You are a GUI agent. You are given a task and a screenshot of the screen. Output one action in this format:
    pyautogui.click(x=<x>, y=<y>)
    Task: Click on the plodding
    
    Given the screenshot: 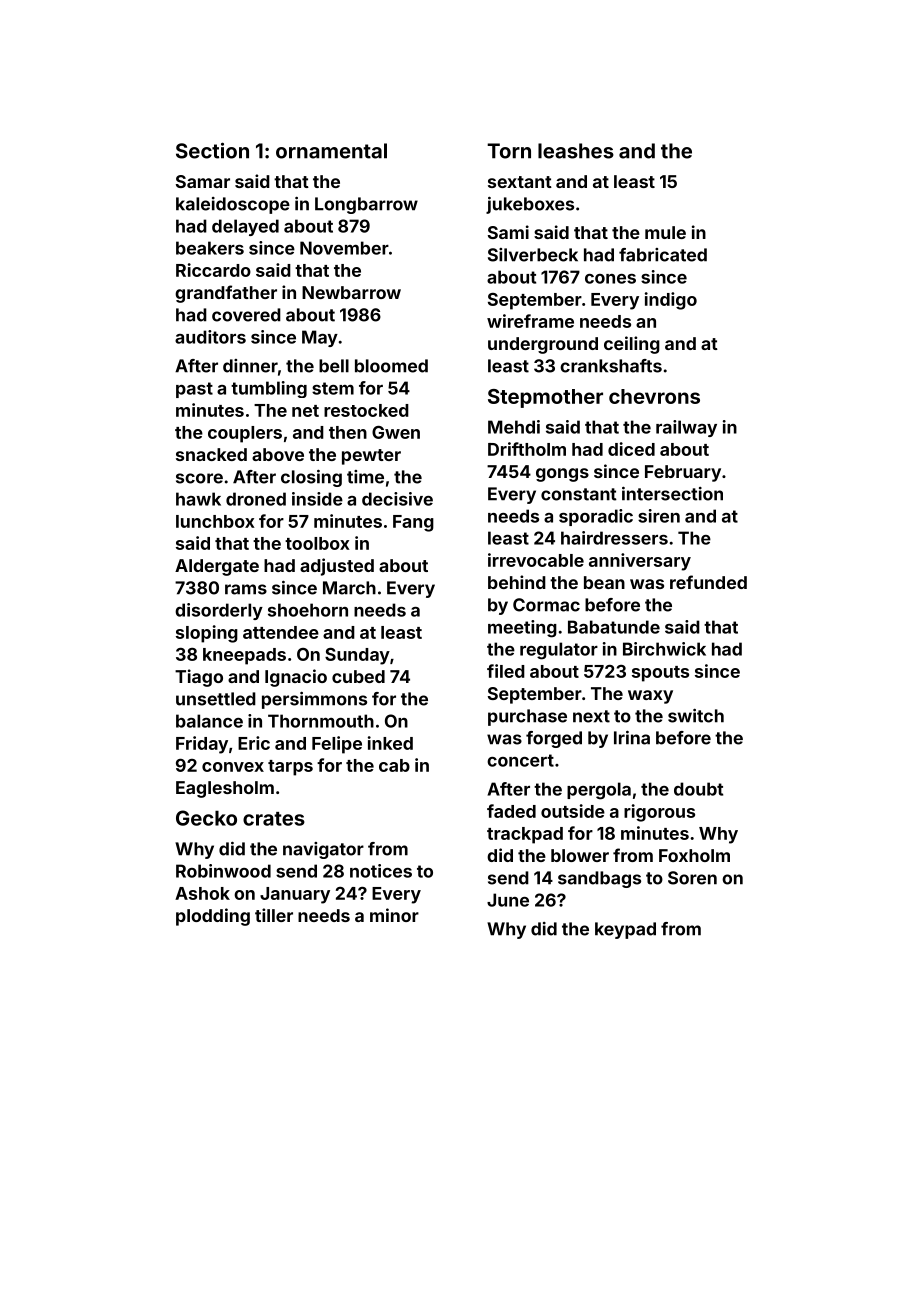 What is the action you would take?
    pyautogui.click(x=213, y=917)
